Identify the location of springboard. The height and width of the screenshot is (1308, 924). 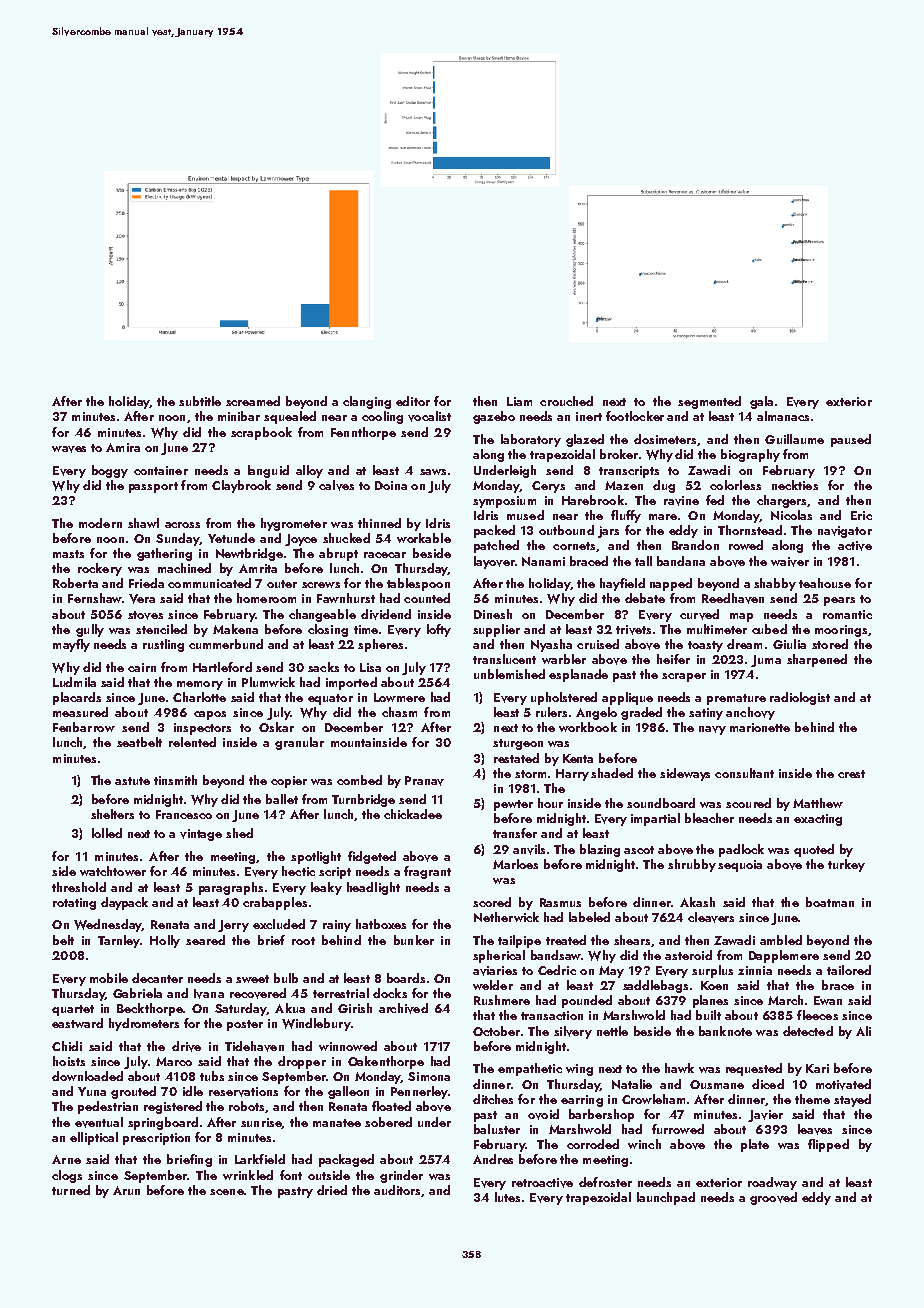
(163, 1123).
